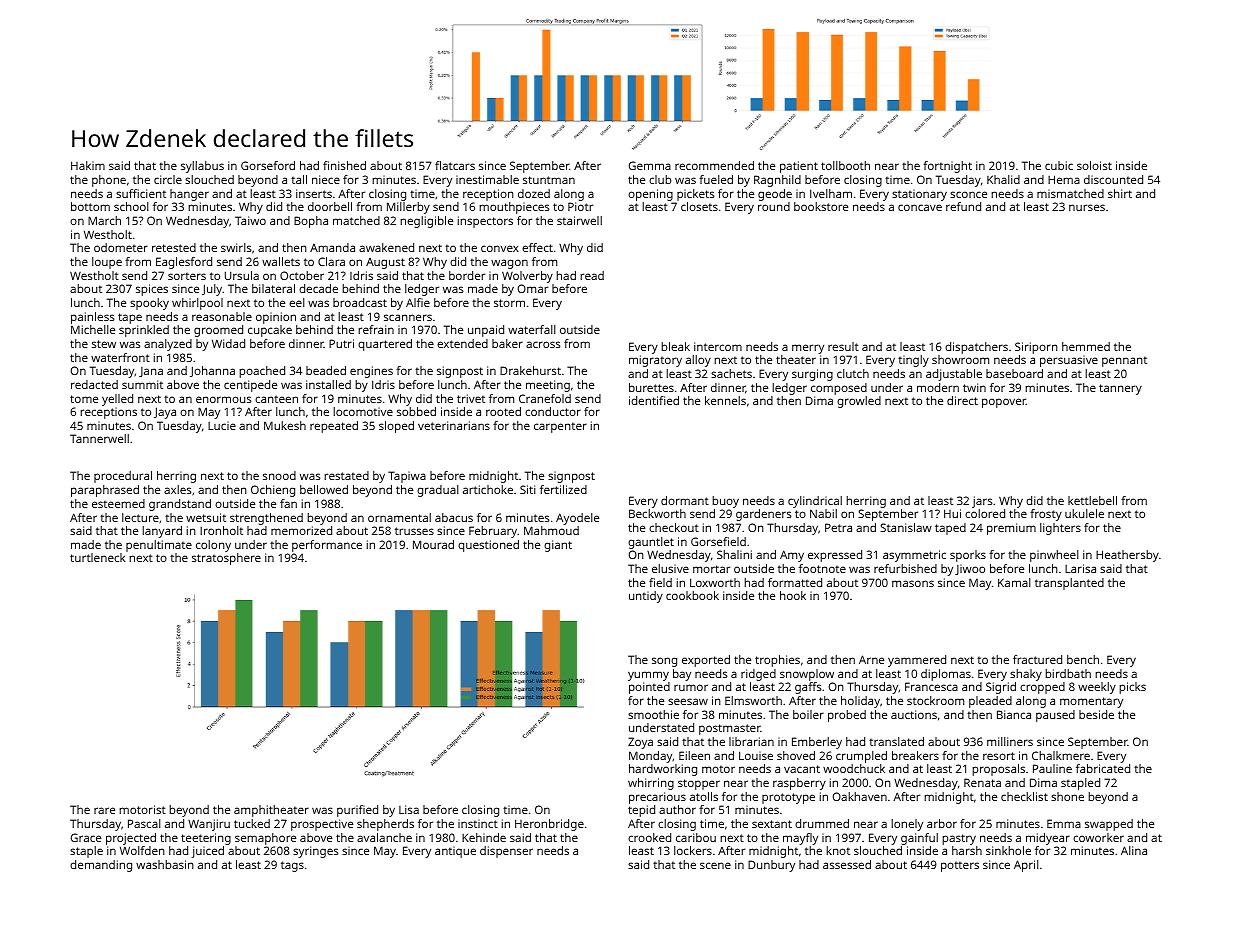 The height and width of the page is (952, 1233). What do you see at coordinates (1036, 348) in the page?
I see `Siriporn` at bounding box center [1036, 348].
